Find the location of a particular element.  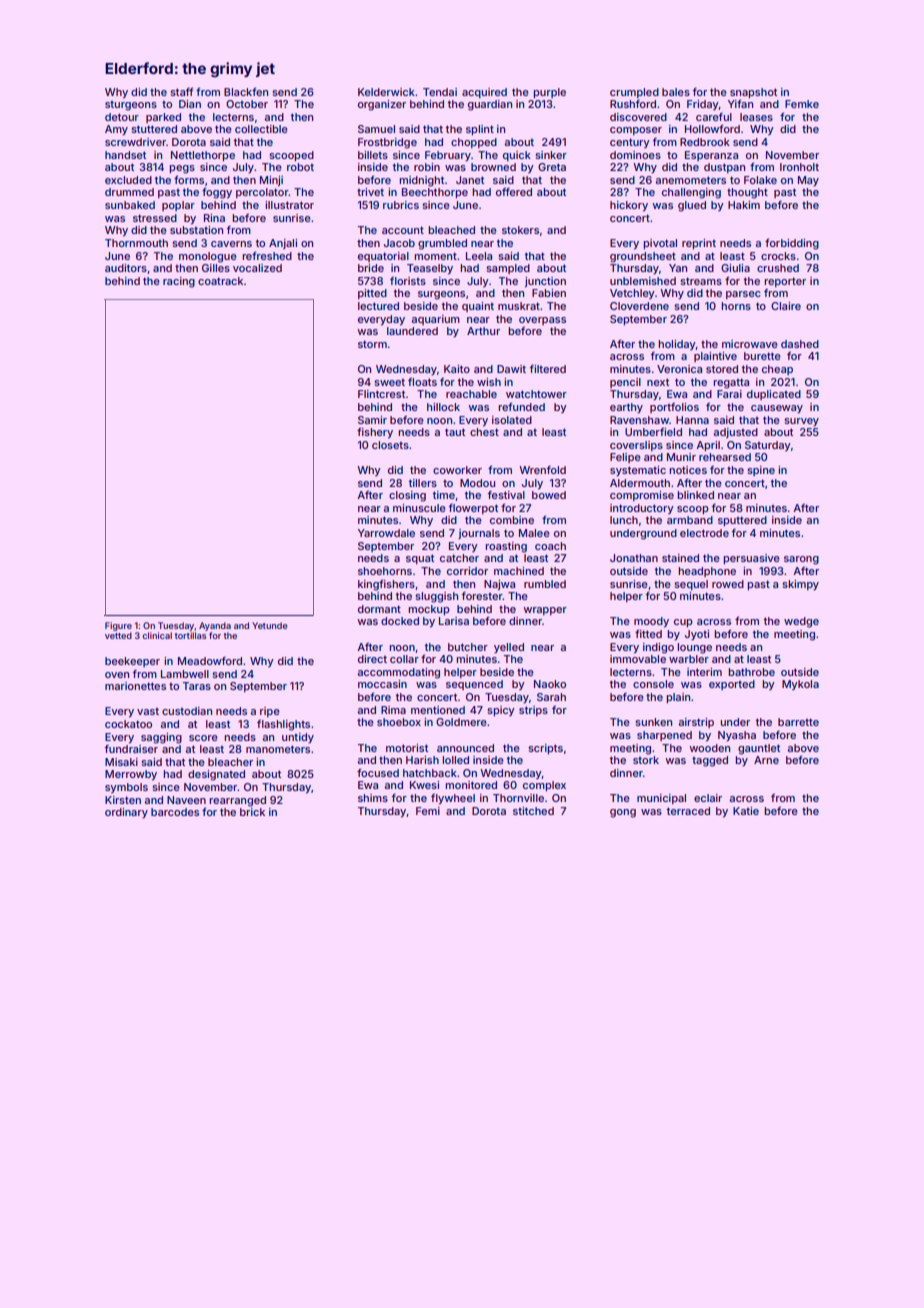

purple is located at coordinates (550, 93).
